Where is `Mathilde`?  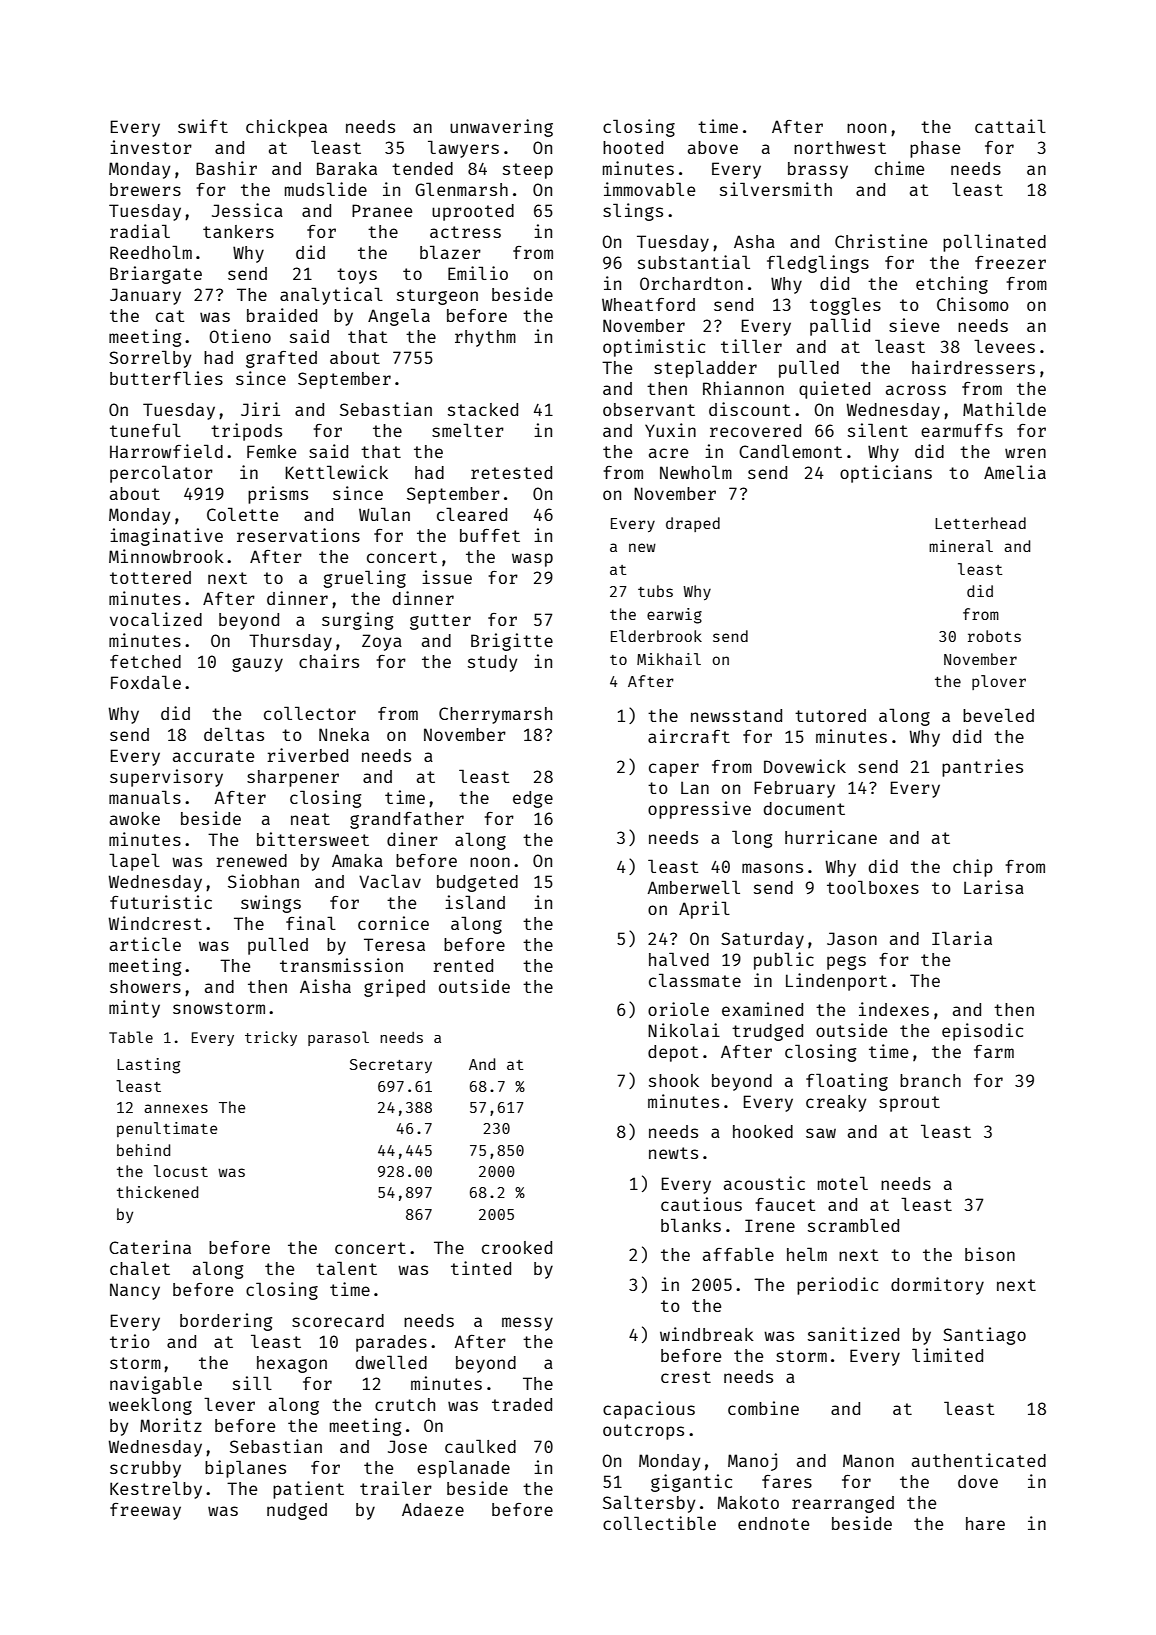
Mathilde is located at coordinates (1004, 409).
